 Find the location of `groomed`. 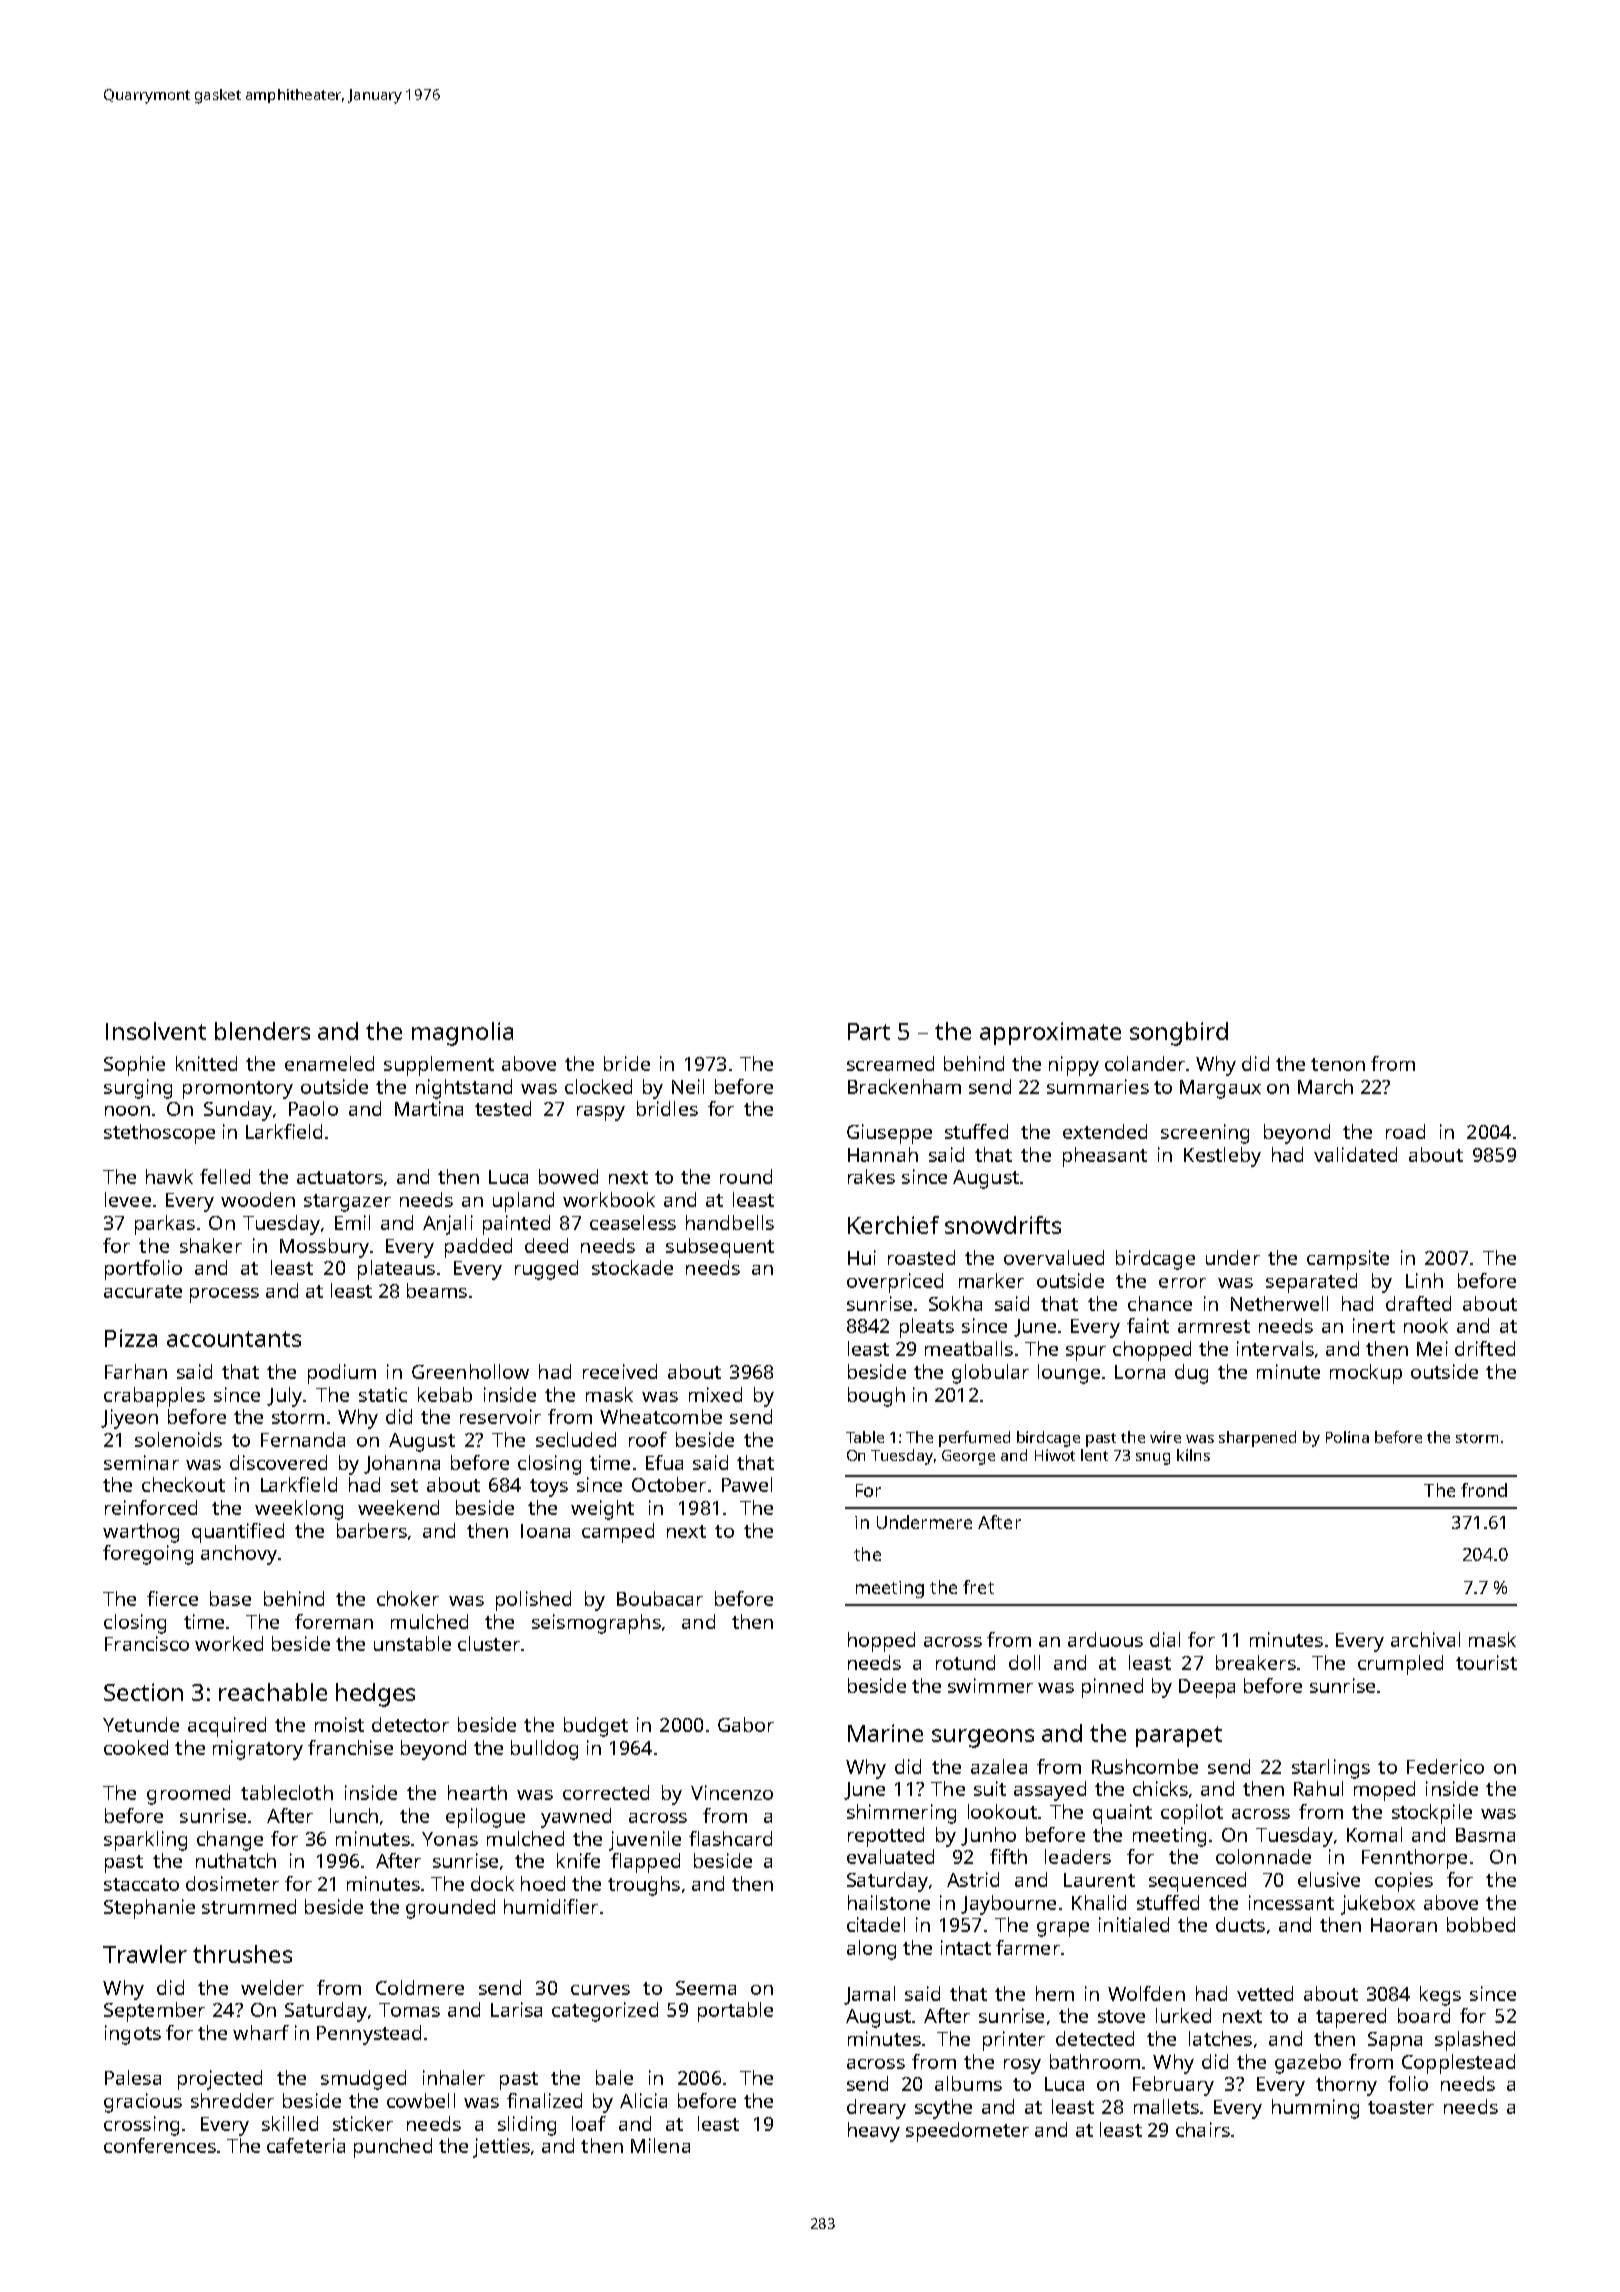

groomed is located at coordinates (188, 1795).
